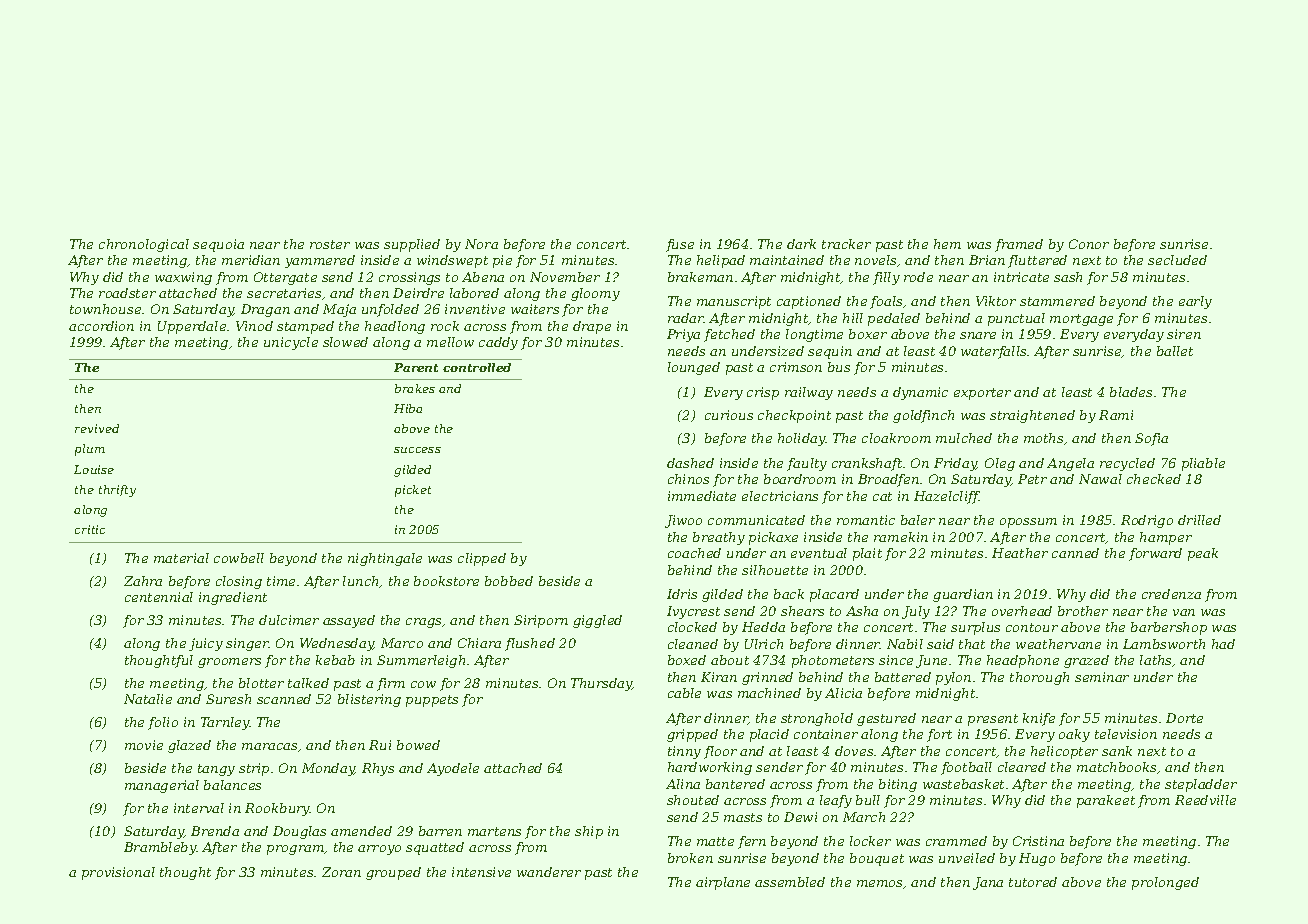 The image size is (1308, 924). I want to click on brakeman, so click(700, 277).
